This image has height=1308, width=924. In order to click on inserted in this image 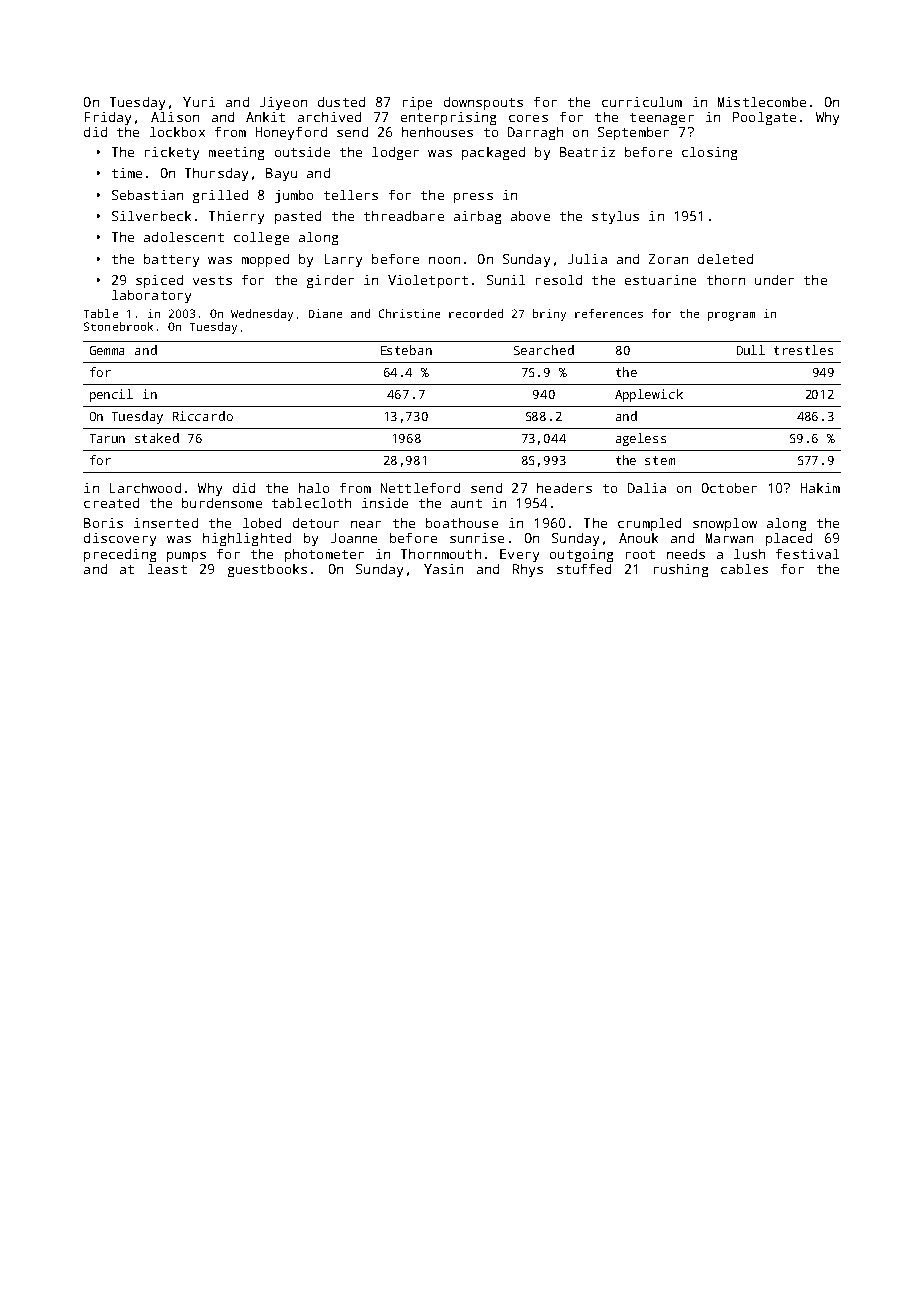, I will do `click(166, 523)`.
